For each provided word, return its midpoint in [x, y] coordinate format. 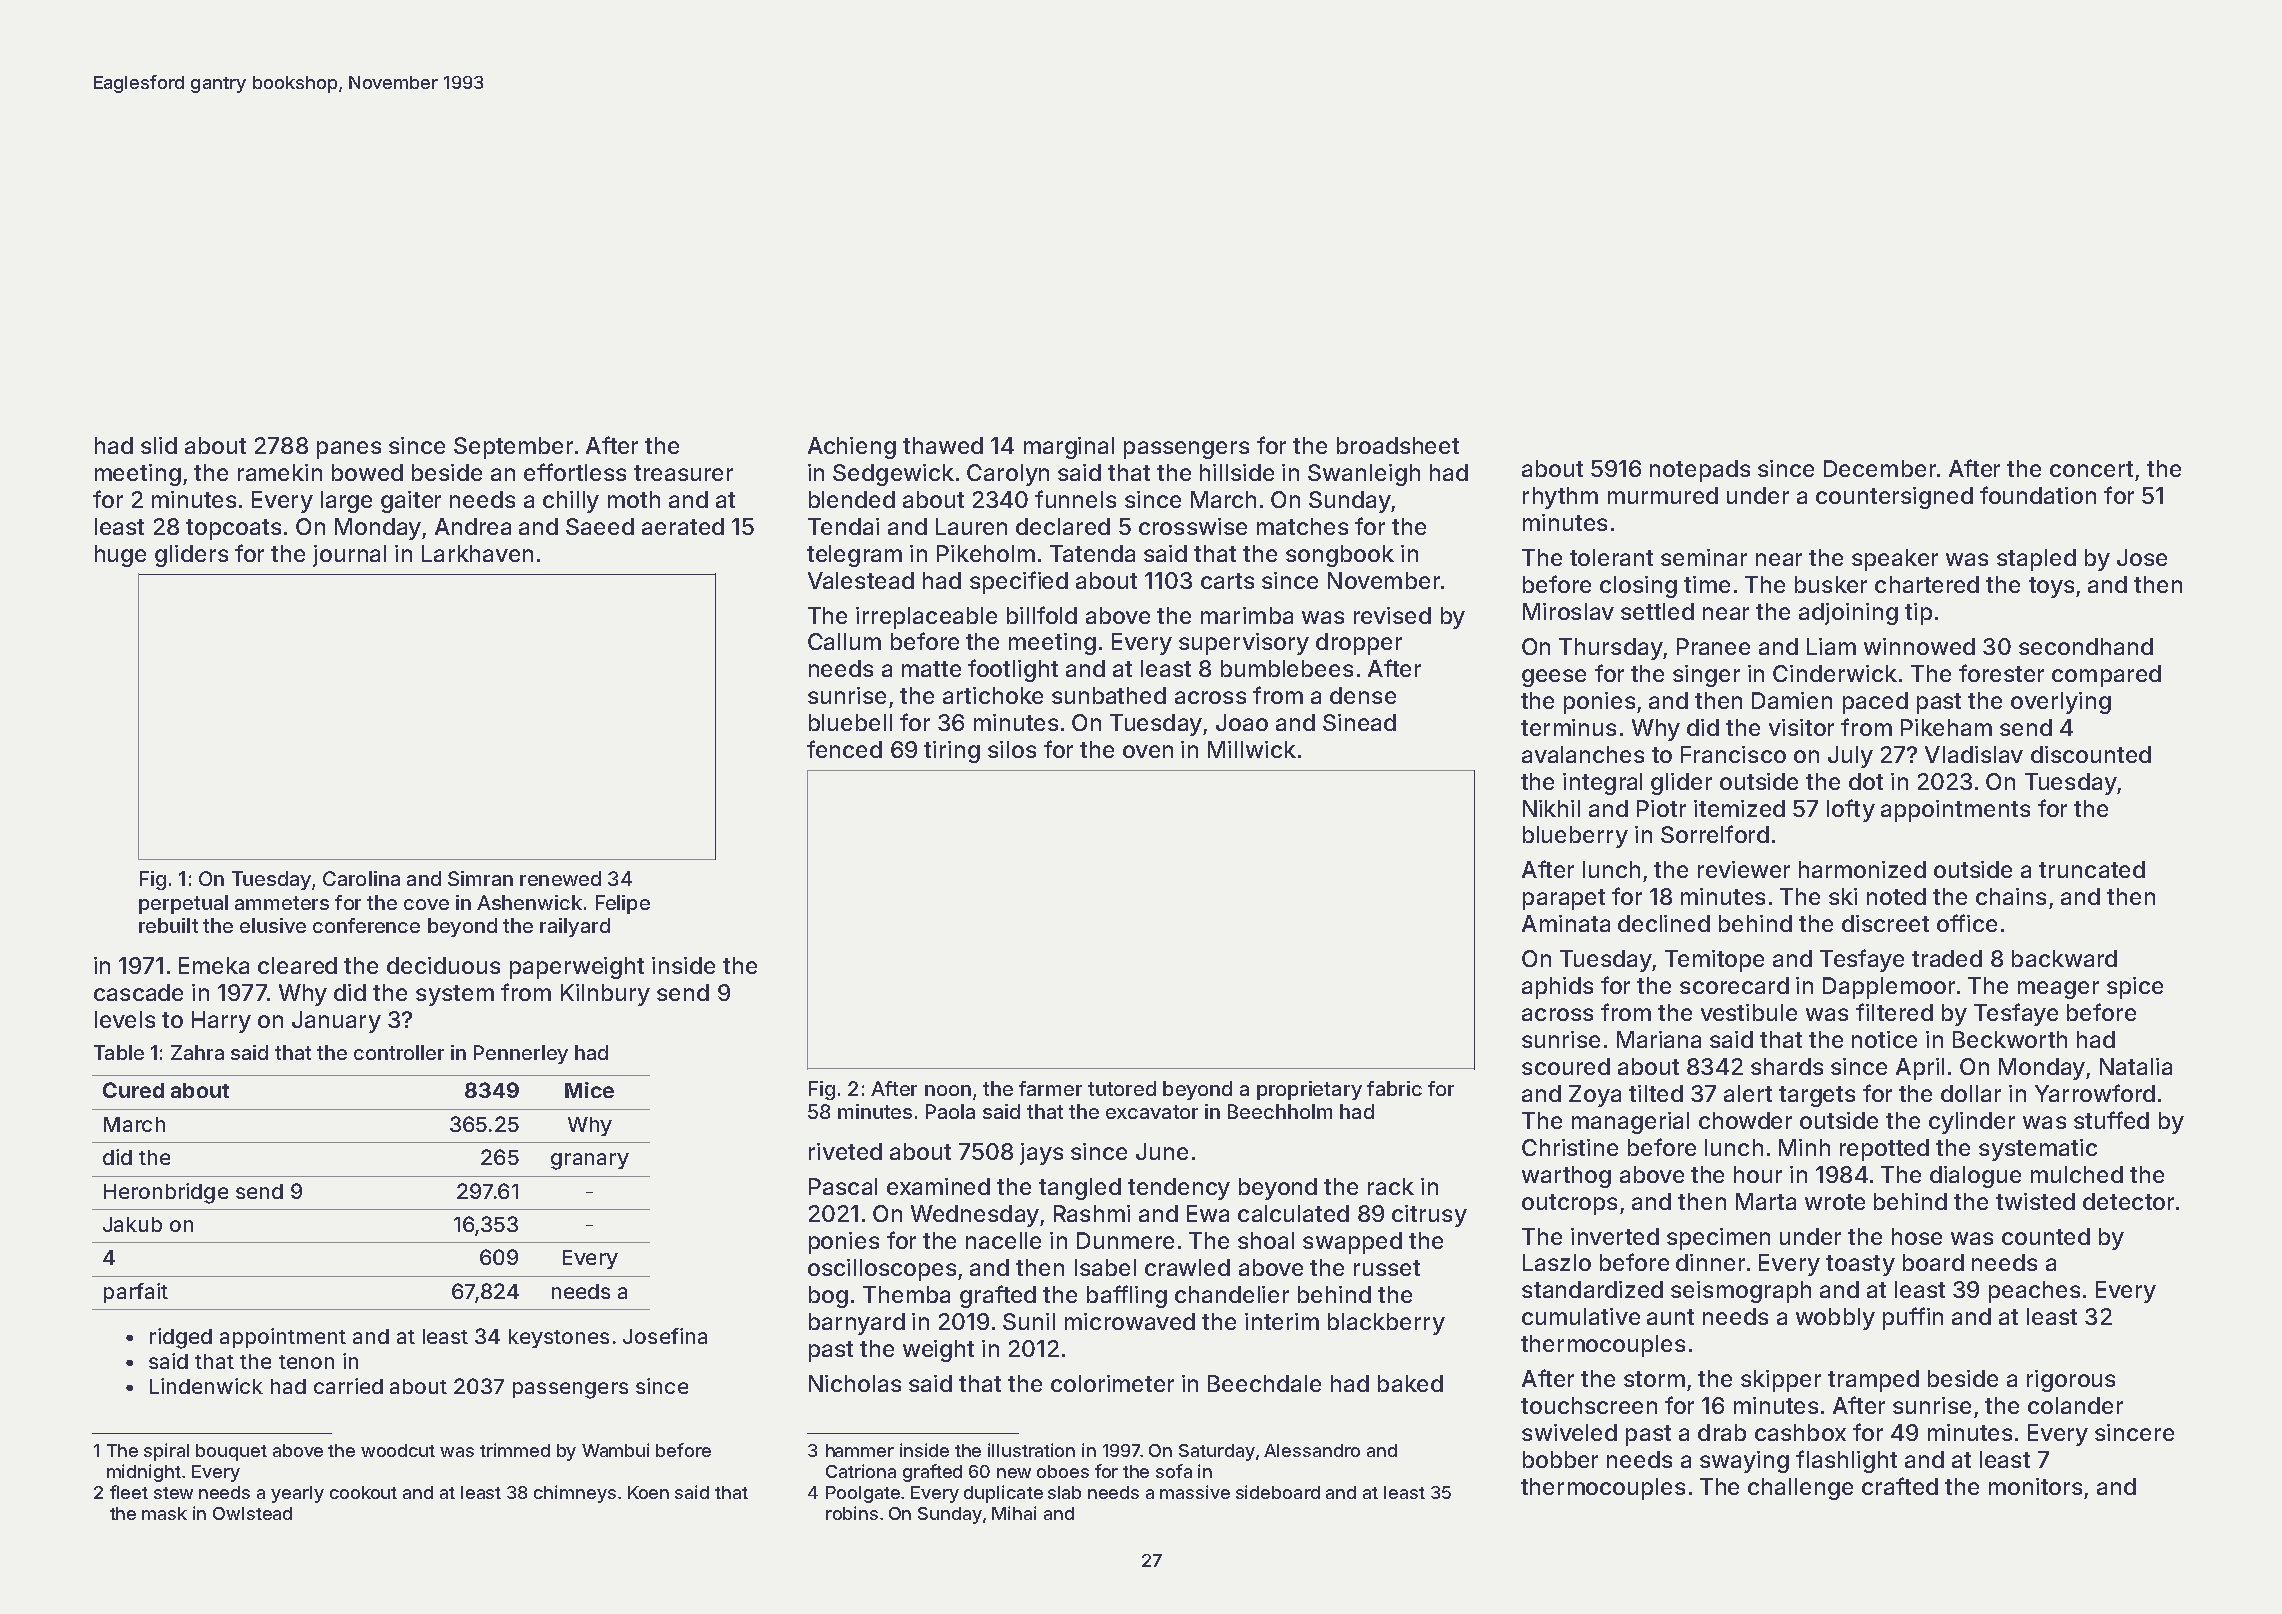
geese [1554, 678]
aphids [1557, 988]
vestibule [1749, 1012]
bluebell [850, 722]
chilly [571, 502]
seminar [1704, 557]
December [1880, 468]
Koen [648, 1492]
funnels [1075, 499]
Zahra [197, 1052]
